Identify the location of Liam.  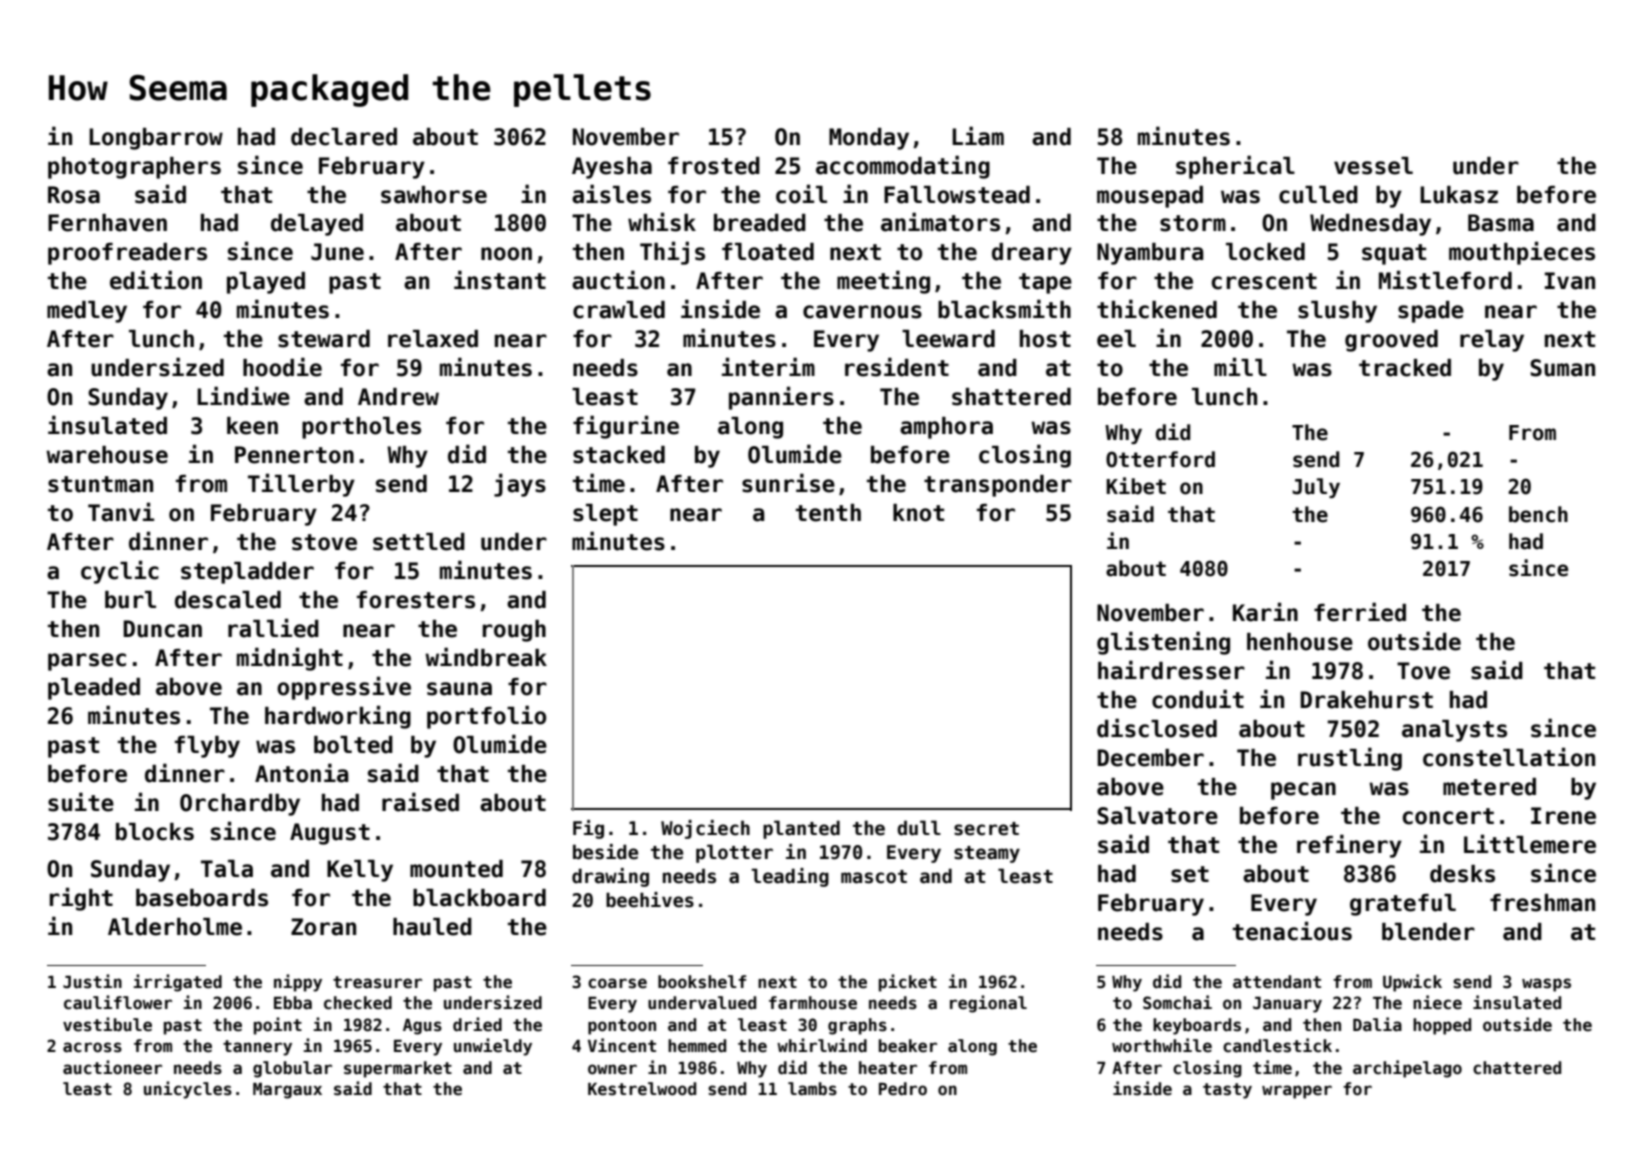
(978, 136).
